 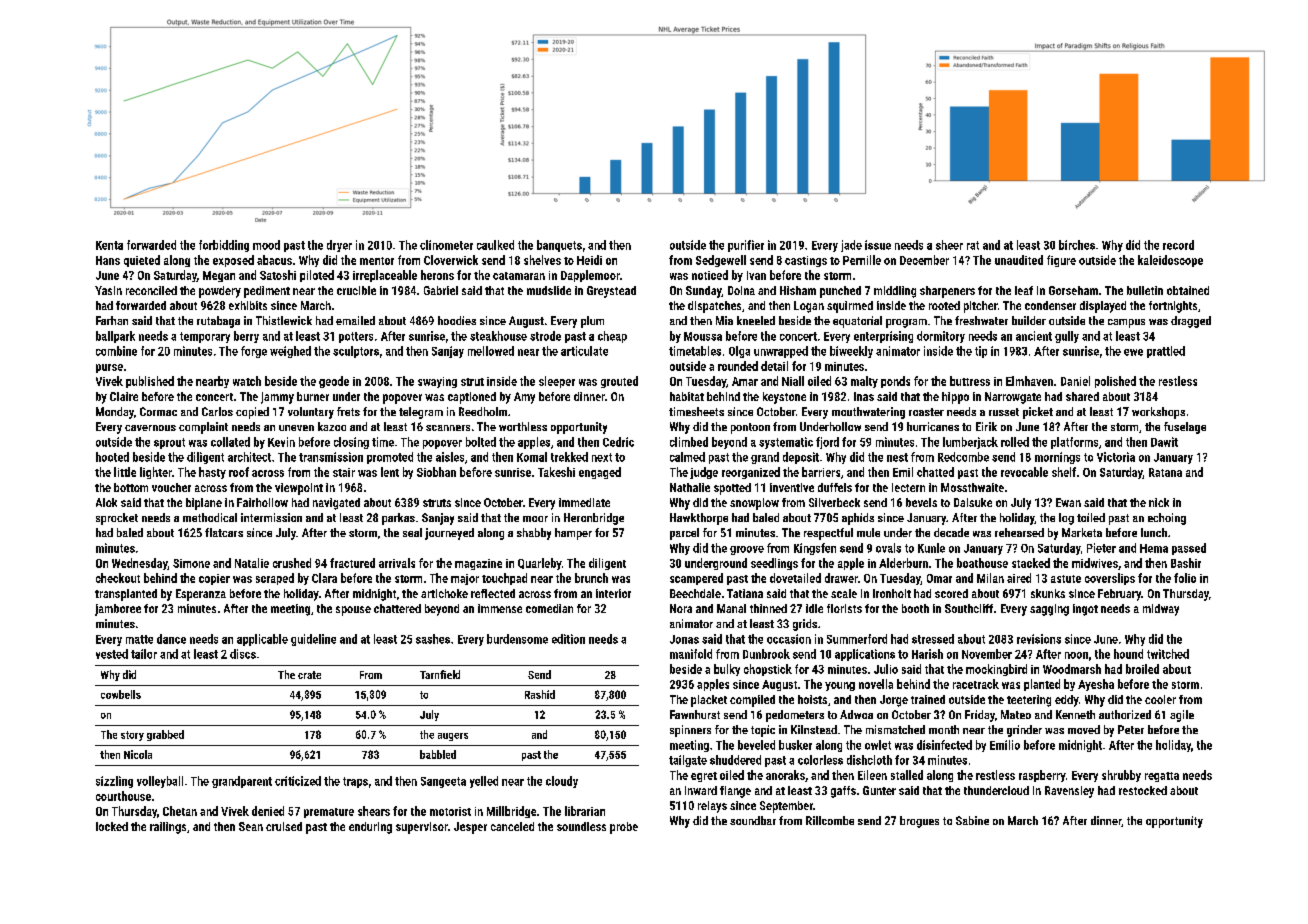 I want to click on Elmhaven, so click(x=1029, y=381).
